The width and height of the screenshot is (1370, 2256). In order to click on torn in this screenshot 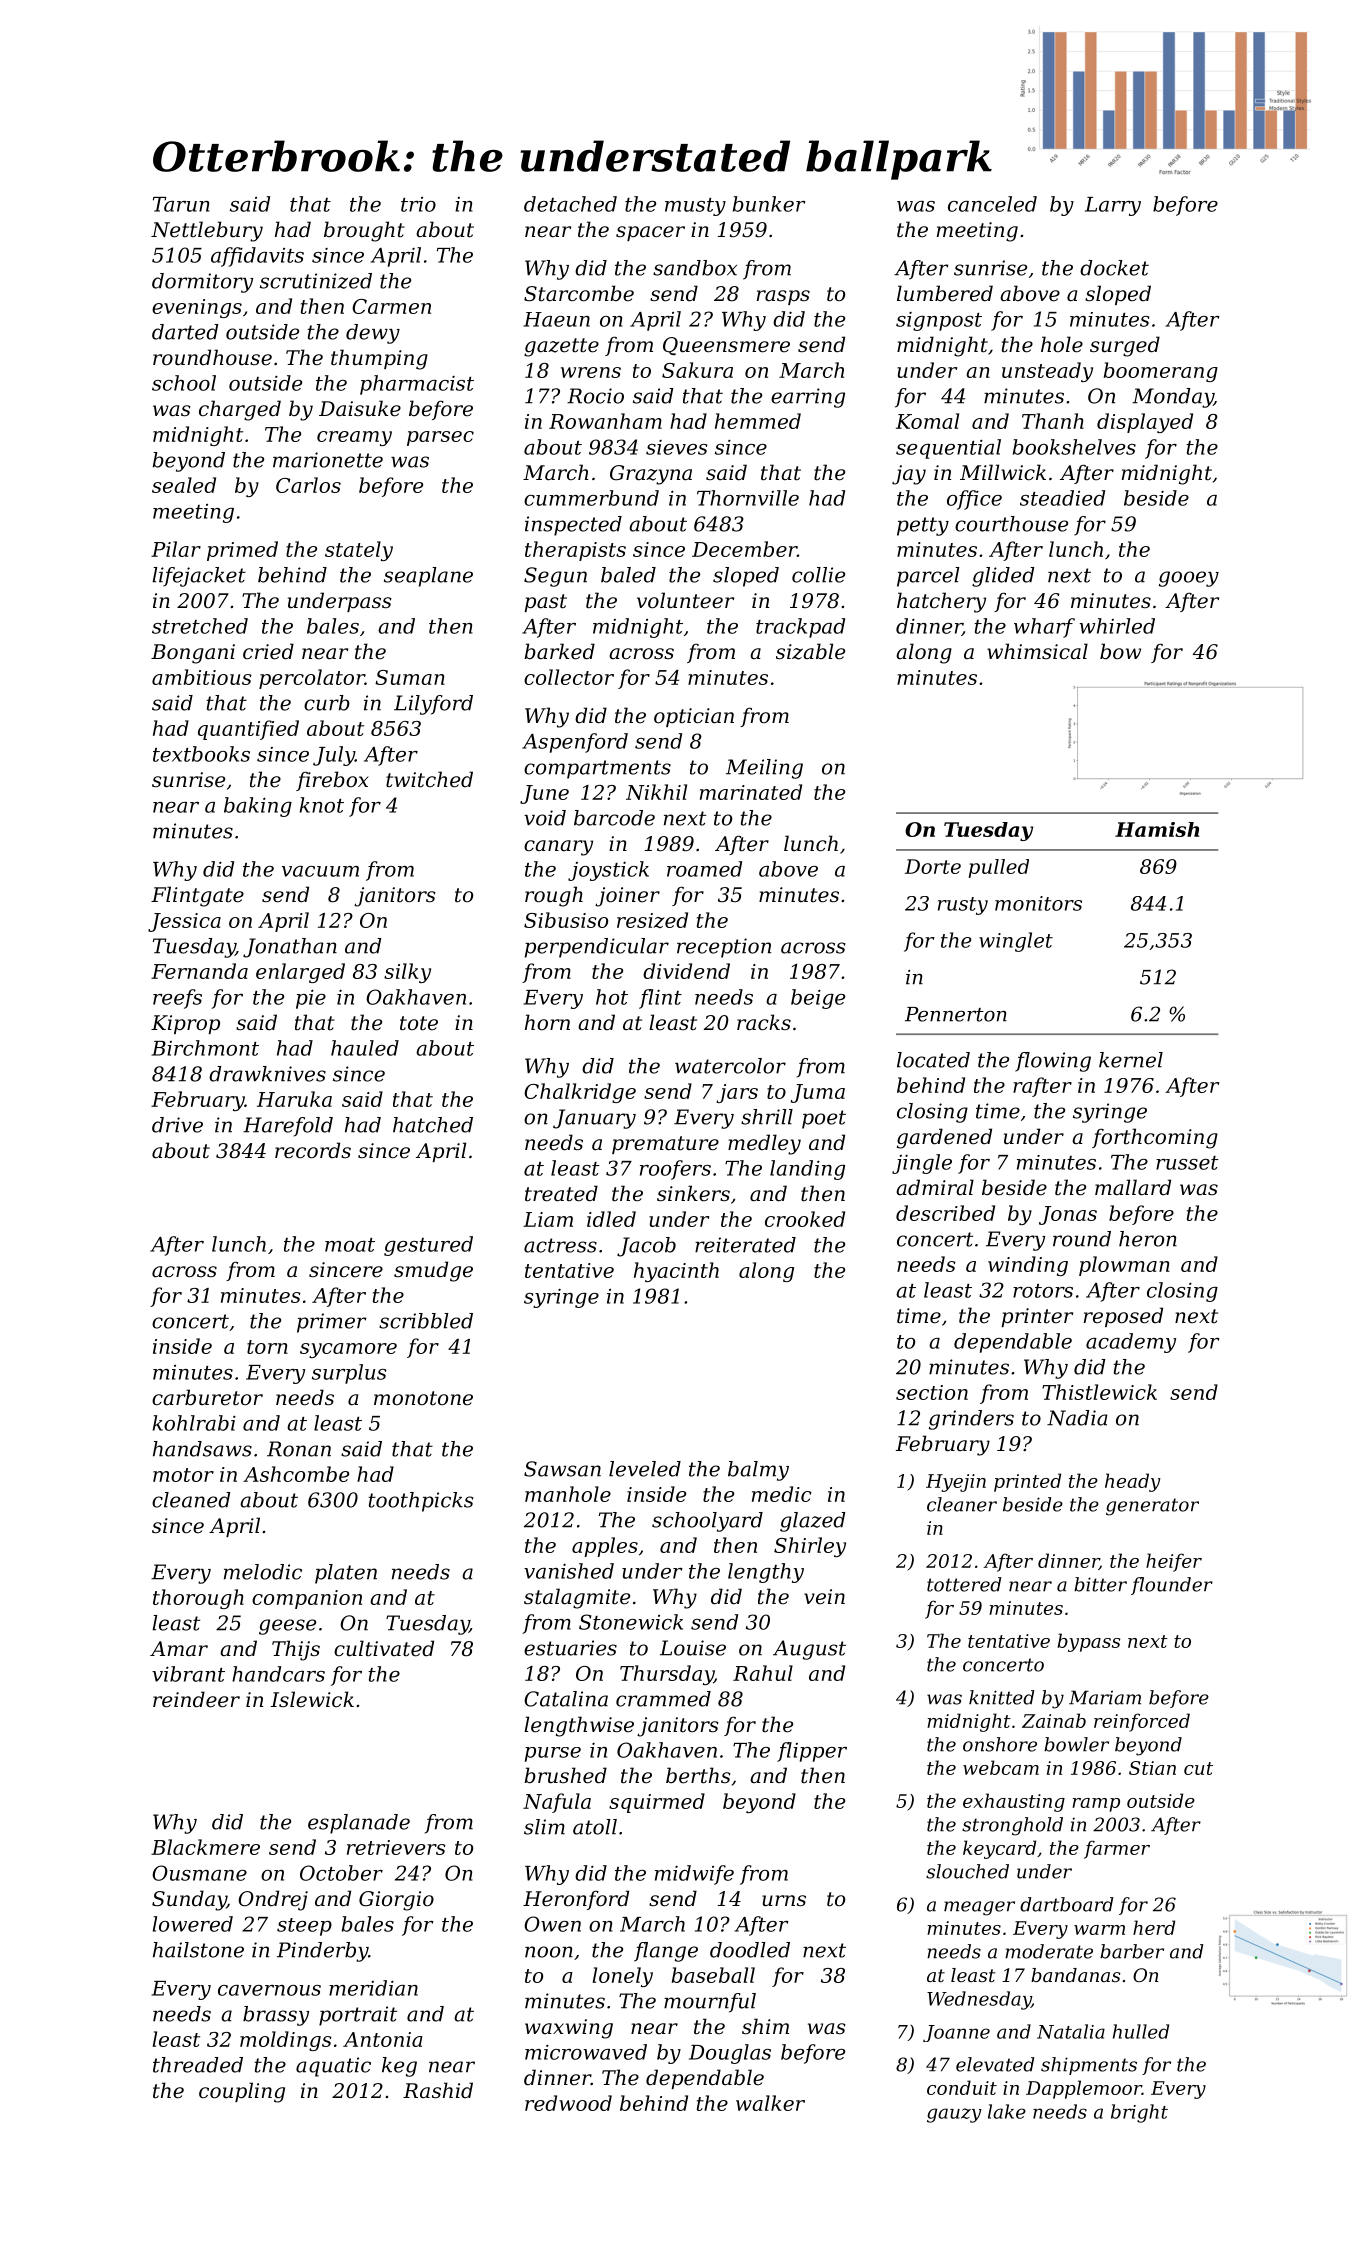, I will do `click(267, 1347)`.
